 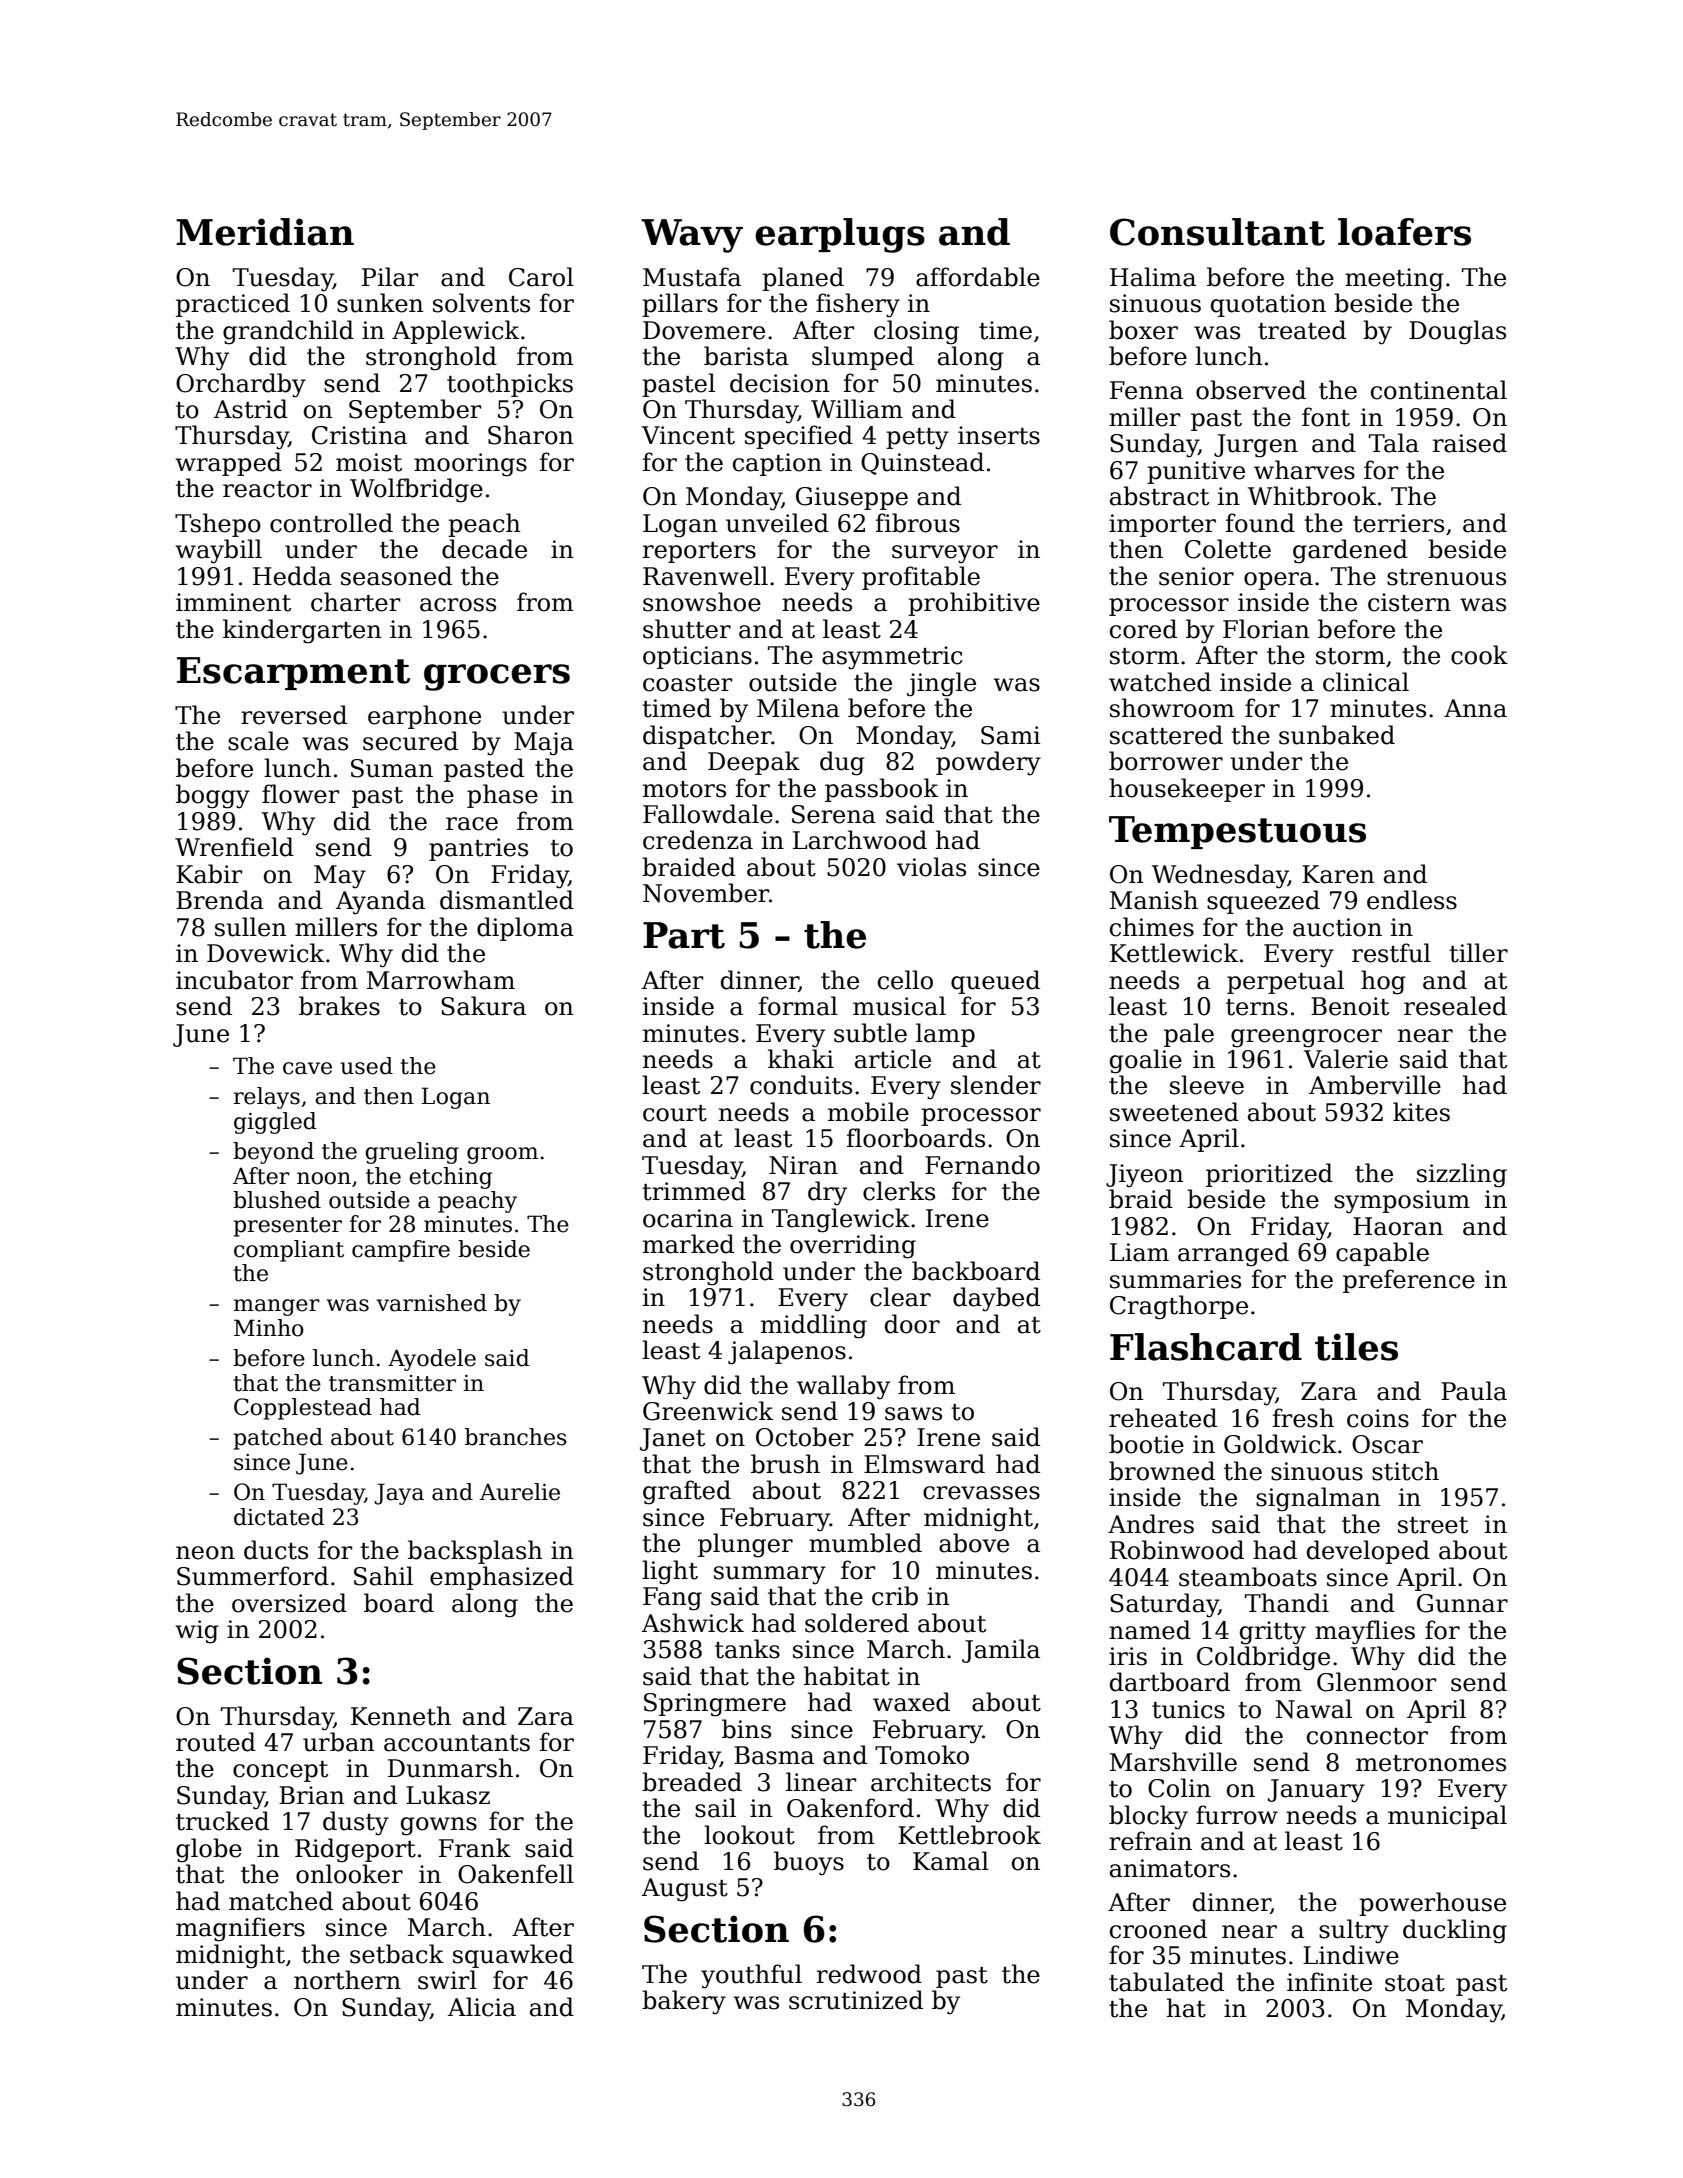 What do you see at coordinates (840, 235) in the screenshot?
I see `earplugs` at bounding box center [840, 235].
